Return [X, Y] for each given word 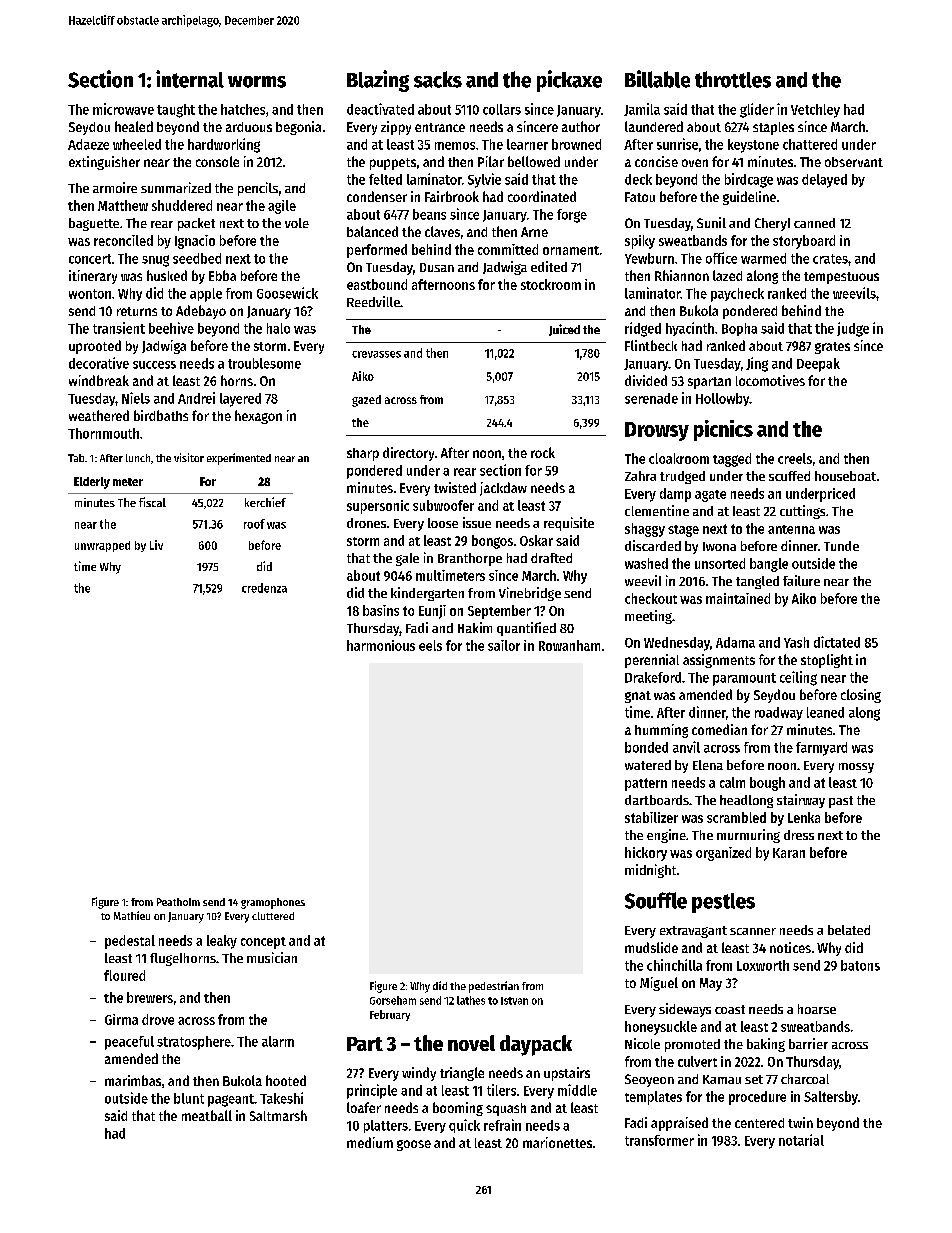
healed [134, 126]
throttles [733, 79]
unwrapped [102, 546]
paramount [744, 679]
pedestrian [494, 987]
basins [381, 610]
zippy [396, 128]
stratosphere [194, 1043]
